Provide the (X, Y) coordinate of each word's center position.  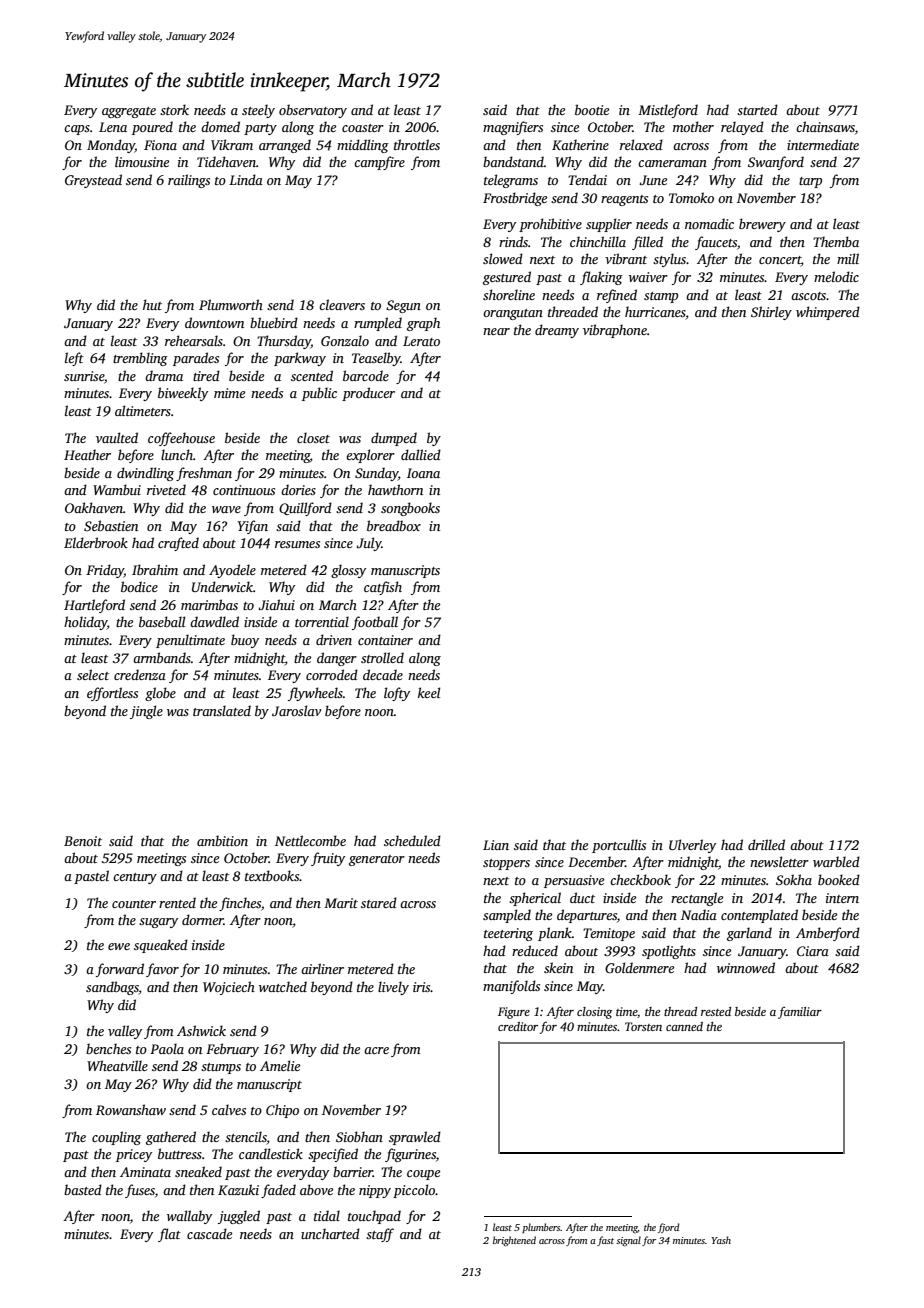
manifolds (511, 987)
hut (152, 304)
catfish (383, 588)
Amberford (828, 934)
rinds (513, 241)
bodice (139, 586)
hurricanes (655, 313)
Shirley (771, 313)
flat (169, 1235)
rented (177, 902)
